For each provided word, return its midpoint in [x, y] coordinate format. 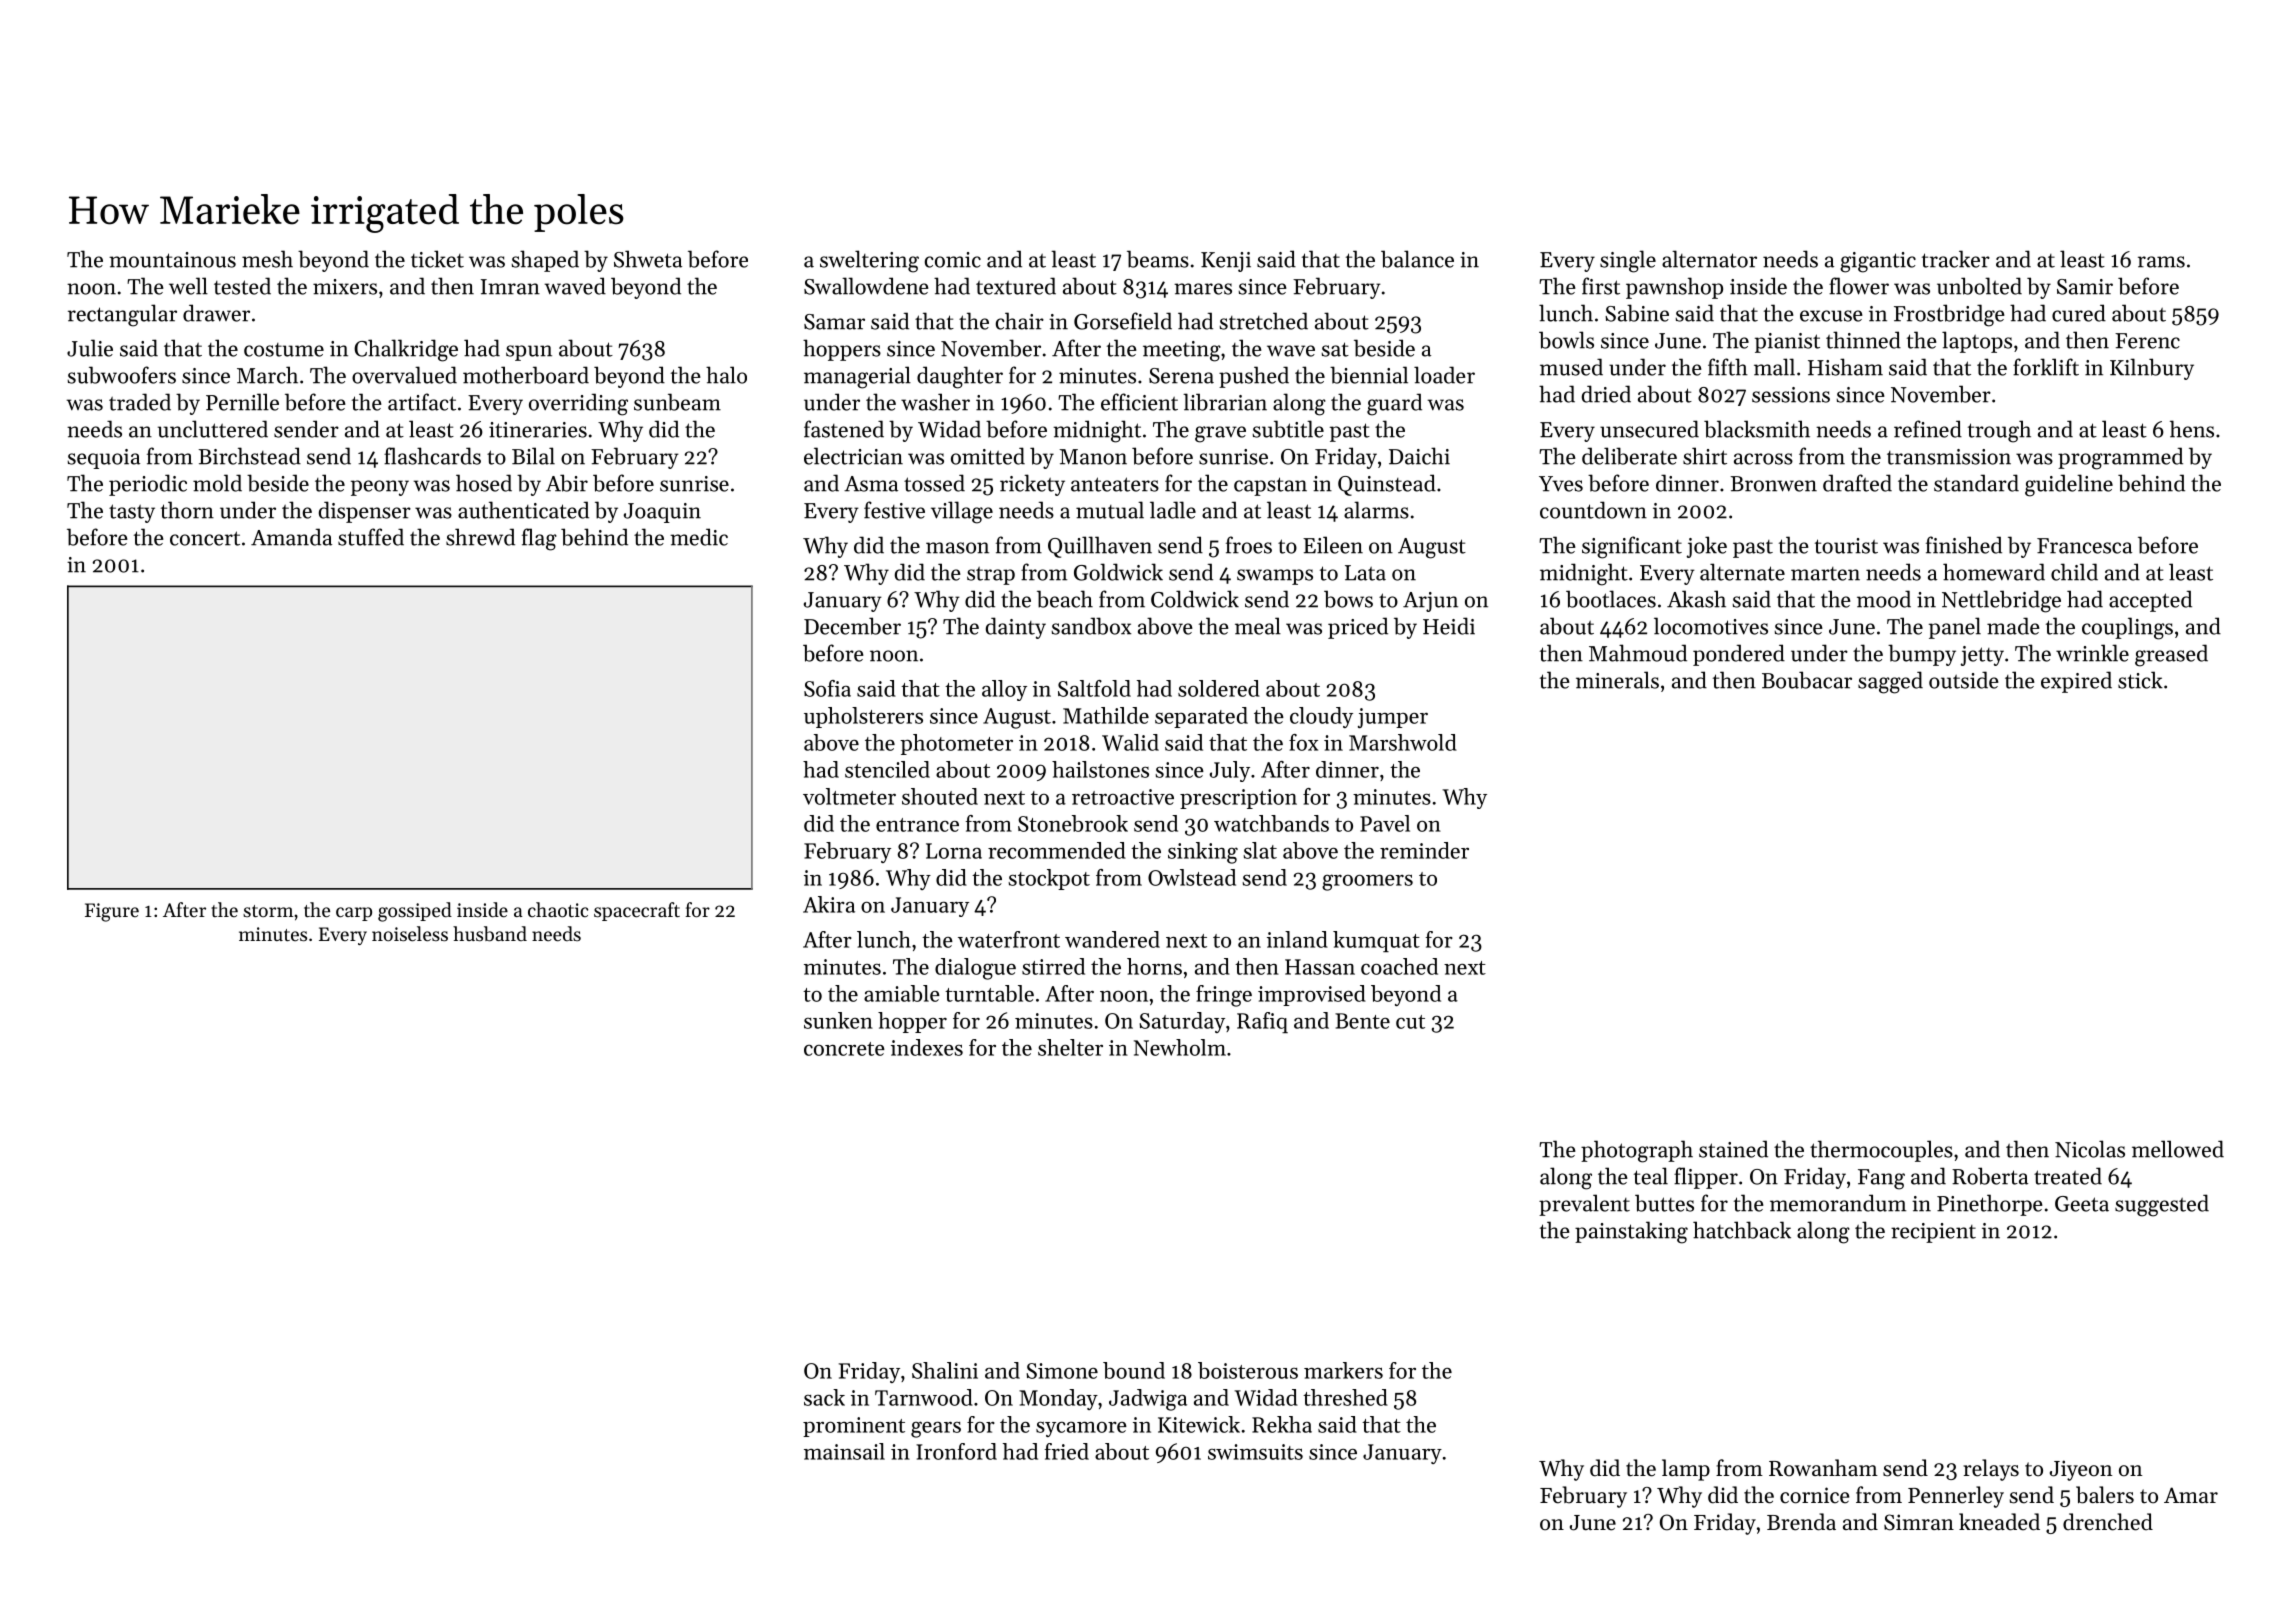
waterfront [1009, 939]
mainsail [844, 1451]
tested [242, 286]
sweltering [869, 261]
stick [2140, 680]
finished [1964, 545]
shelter [1070, 1047]
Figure [112, 912]
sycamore [1081, 1429]
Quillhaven [1100, 547]
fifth [1728, 367]
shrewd [480, 537]
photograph [1637, 1151]
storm [268, 911]
